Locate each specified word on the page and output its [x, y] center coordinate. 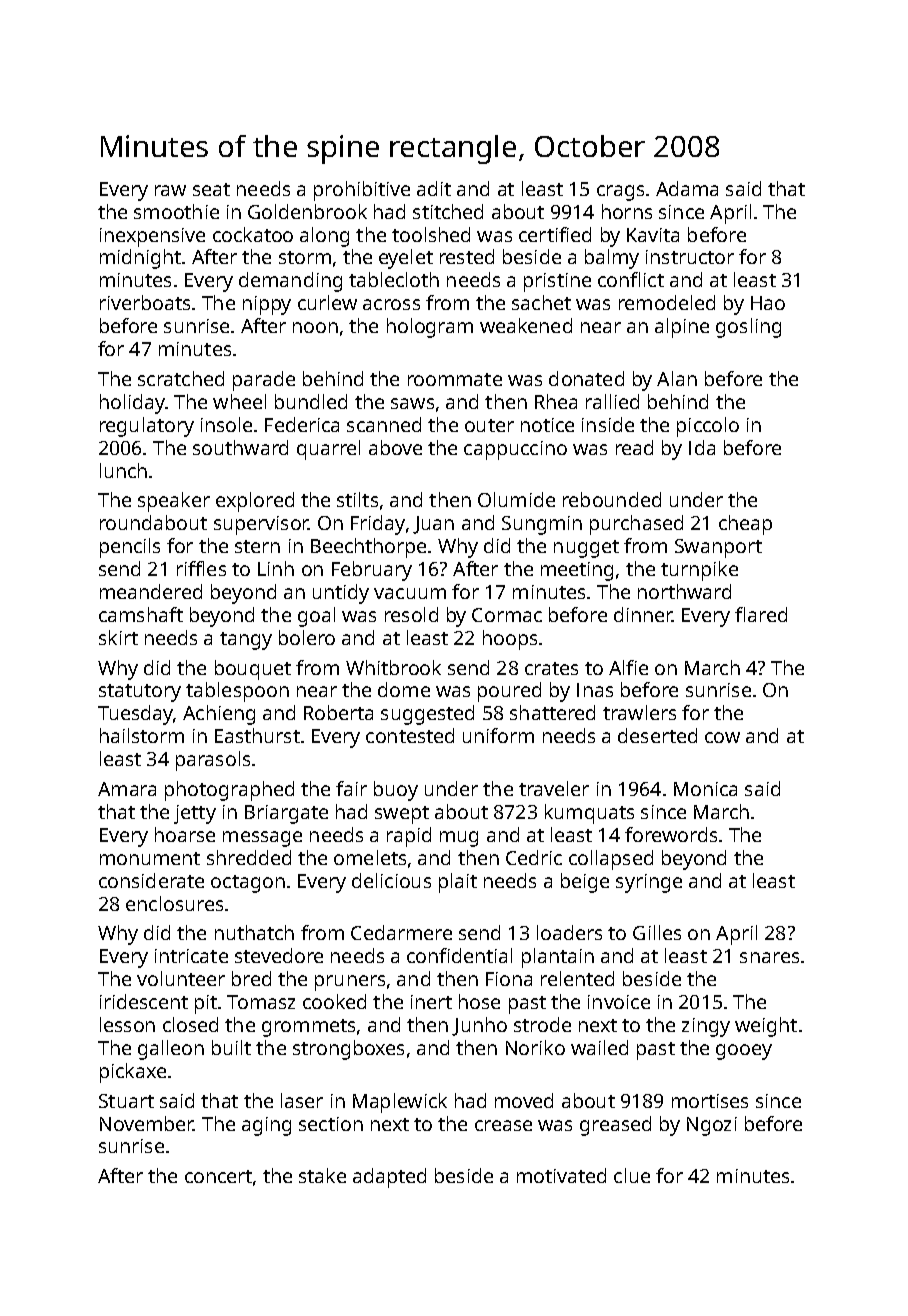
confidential [459, 955]
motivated [561, 1175]
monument [150, 858]
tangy [246, 641]
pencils [130, 548]
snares [769, 957]
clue [632, 1175]
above [395, 447]
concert [218, 1176]
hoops [510, 640]
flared [761, 614]
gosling [748, 328]
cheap [745, 525]
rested [467, 256]
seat [211, 189]
